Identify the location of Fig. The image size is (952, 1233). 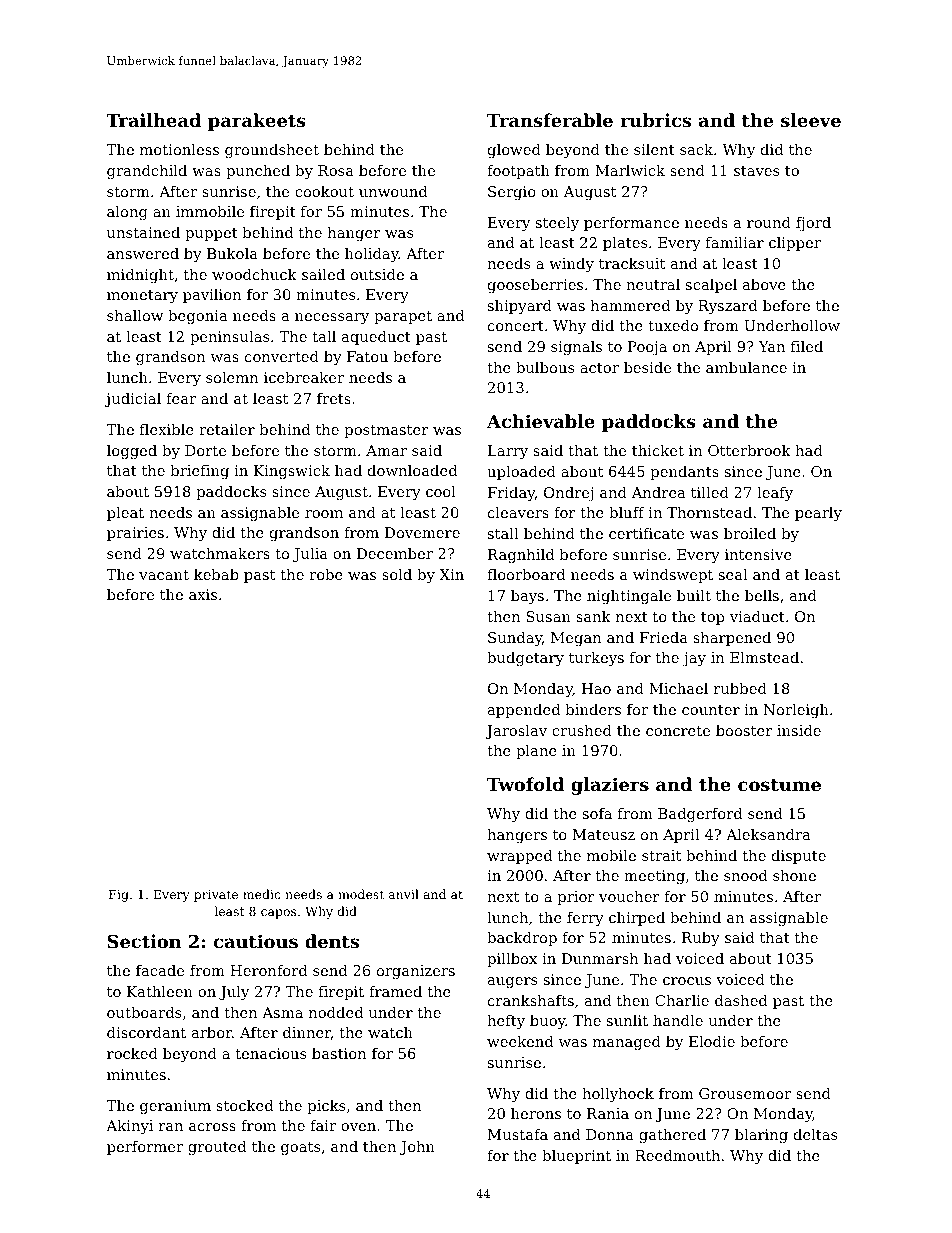
(119, 896).
